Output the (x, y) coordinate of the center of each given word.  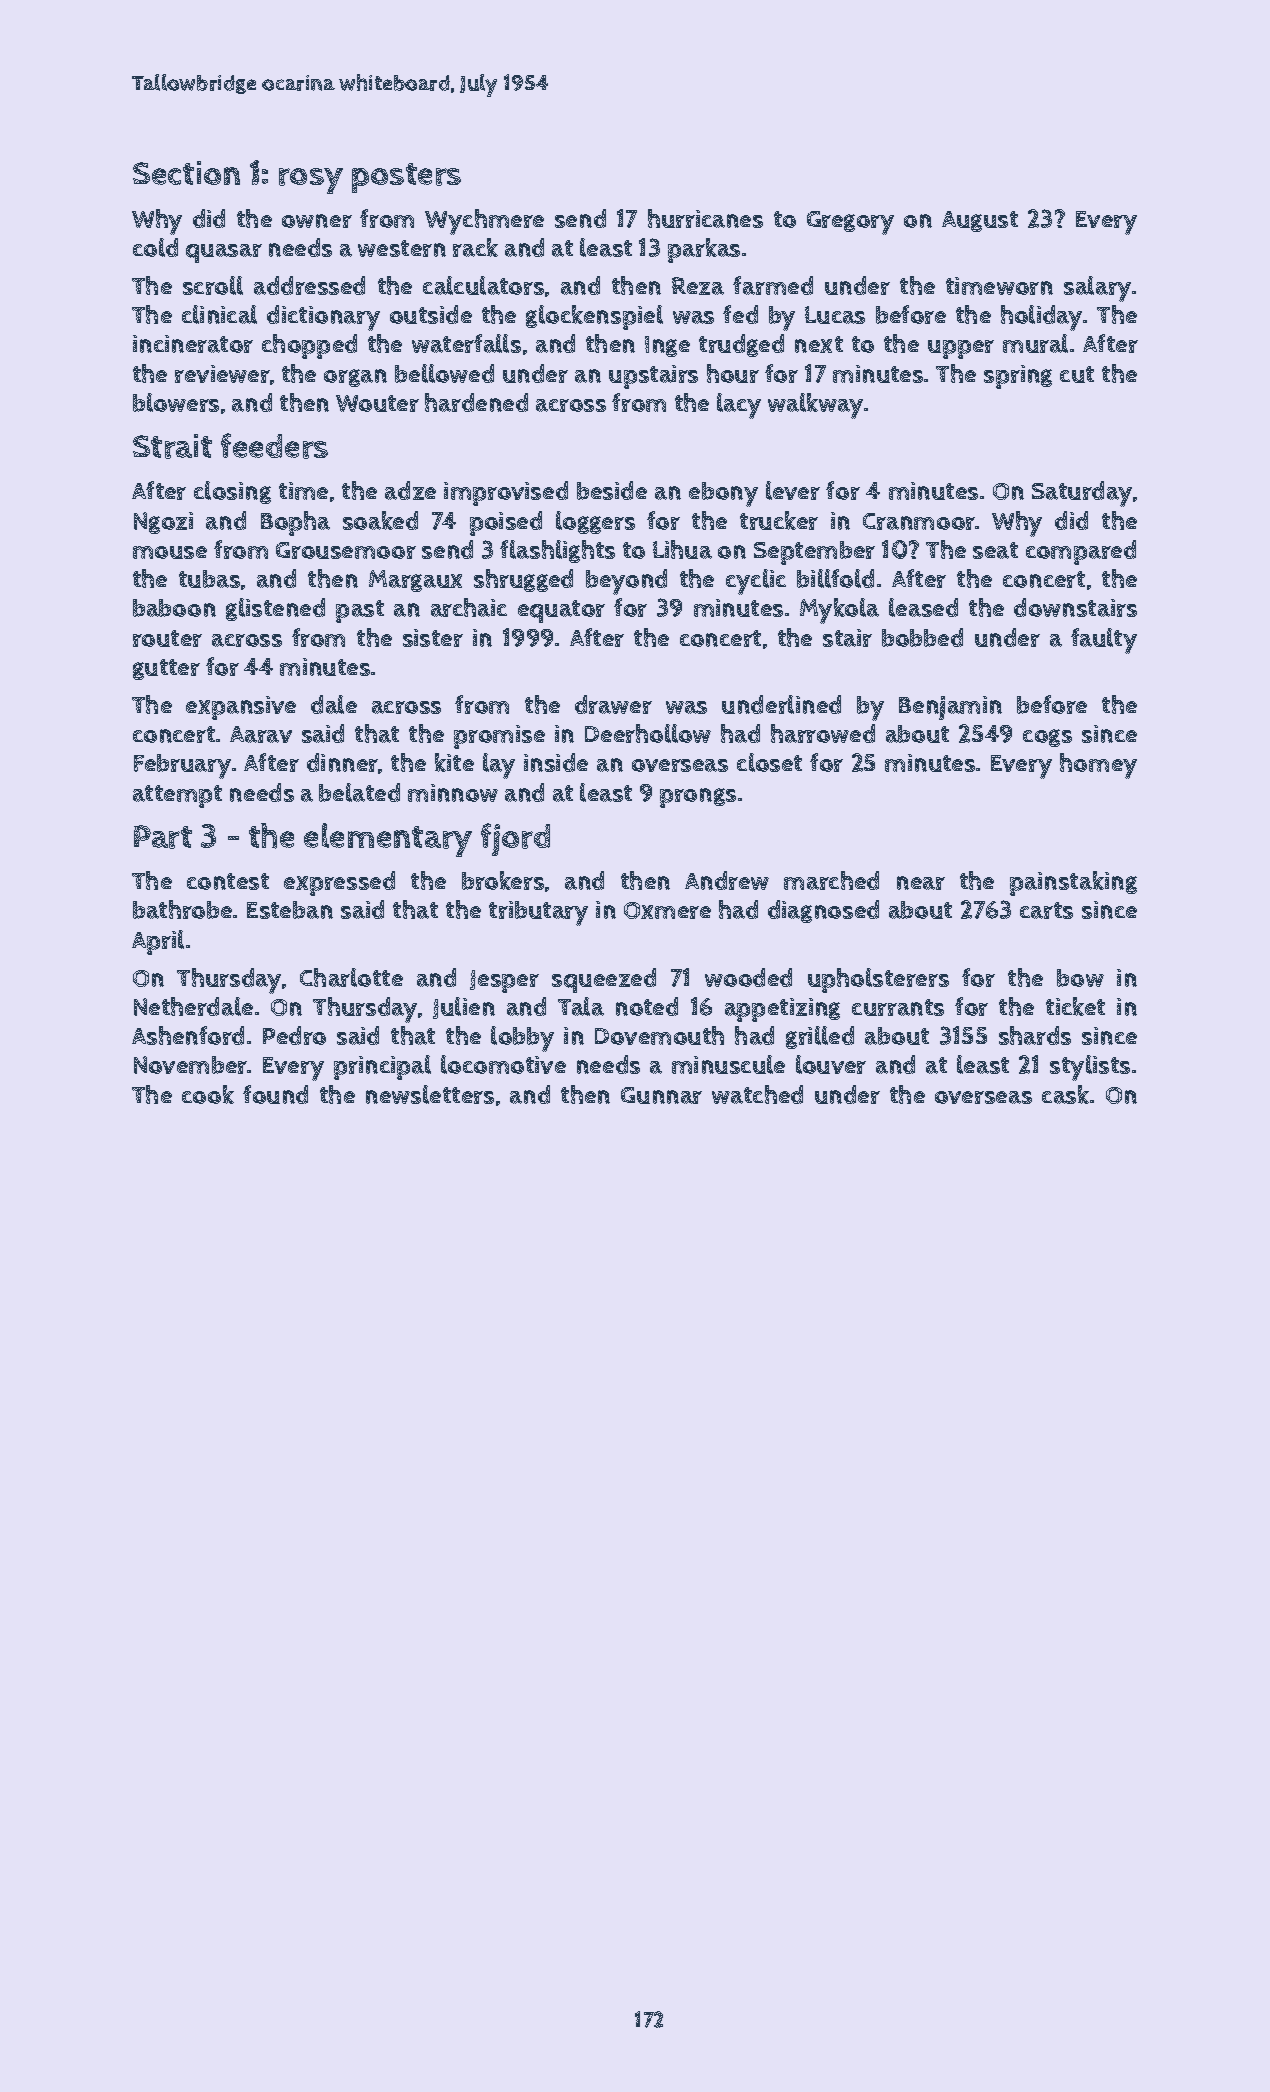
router (167, 638)
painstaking (1073, 883)
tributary (538, 913)
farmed (773, 285)
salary (1097, 289)
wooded (748, 977)
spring (1018, 377)
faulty (1104, 641)
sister (433, 638)
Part (163, 837)
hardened (476, 402)
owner (317, 221)
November (190, 1065)
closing (232, 492)
